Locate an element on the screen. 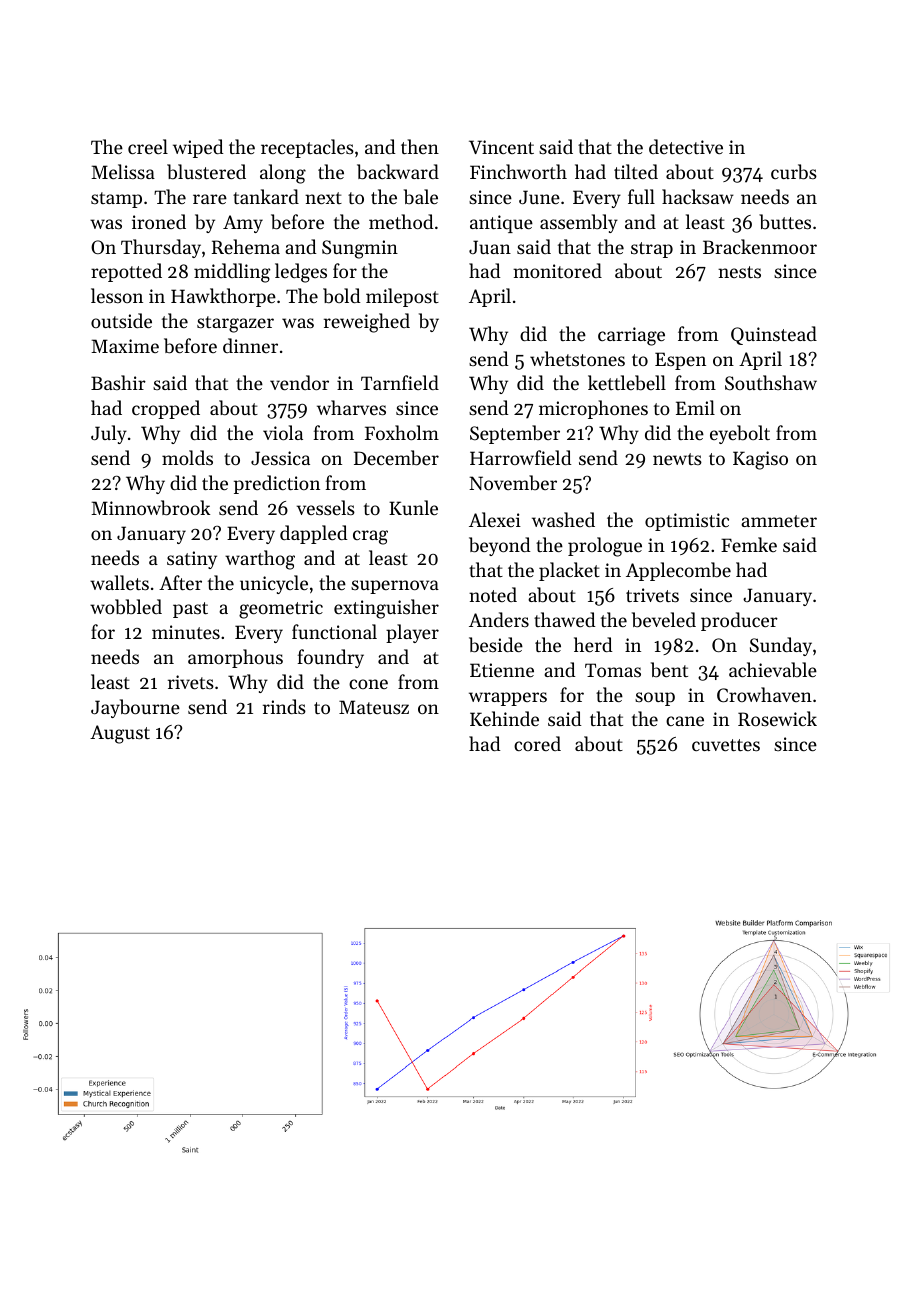 This screenshot has height=1316, width=908. optimistic is located at coordinates (687, 522).
